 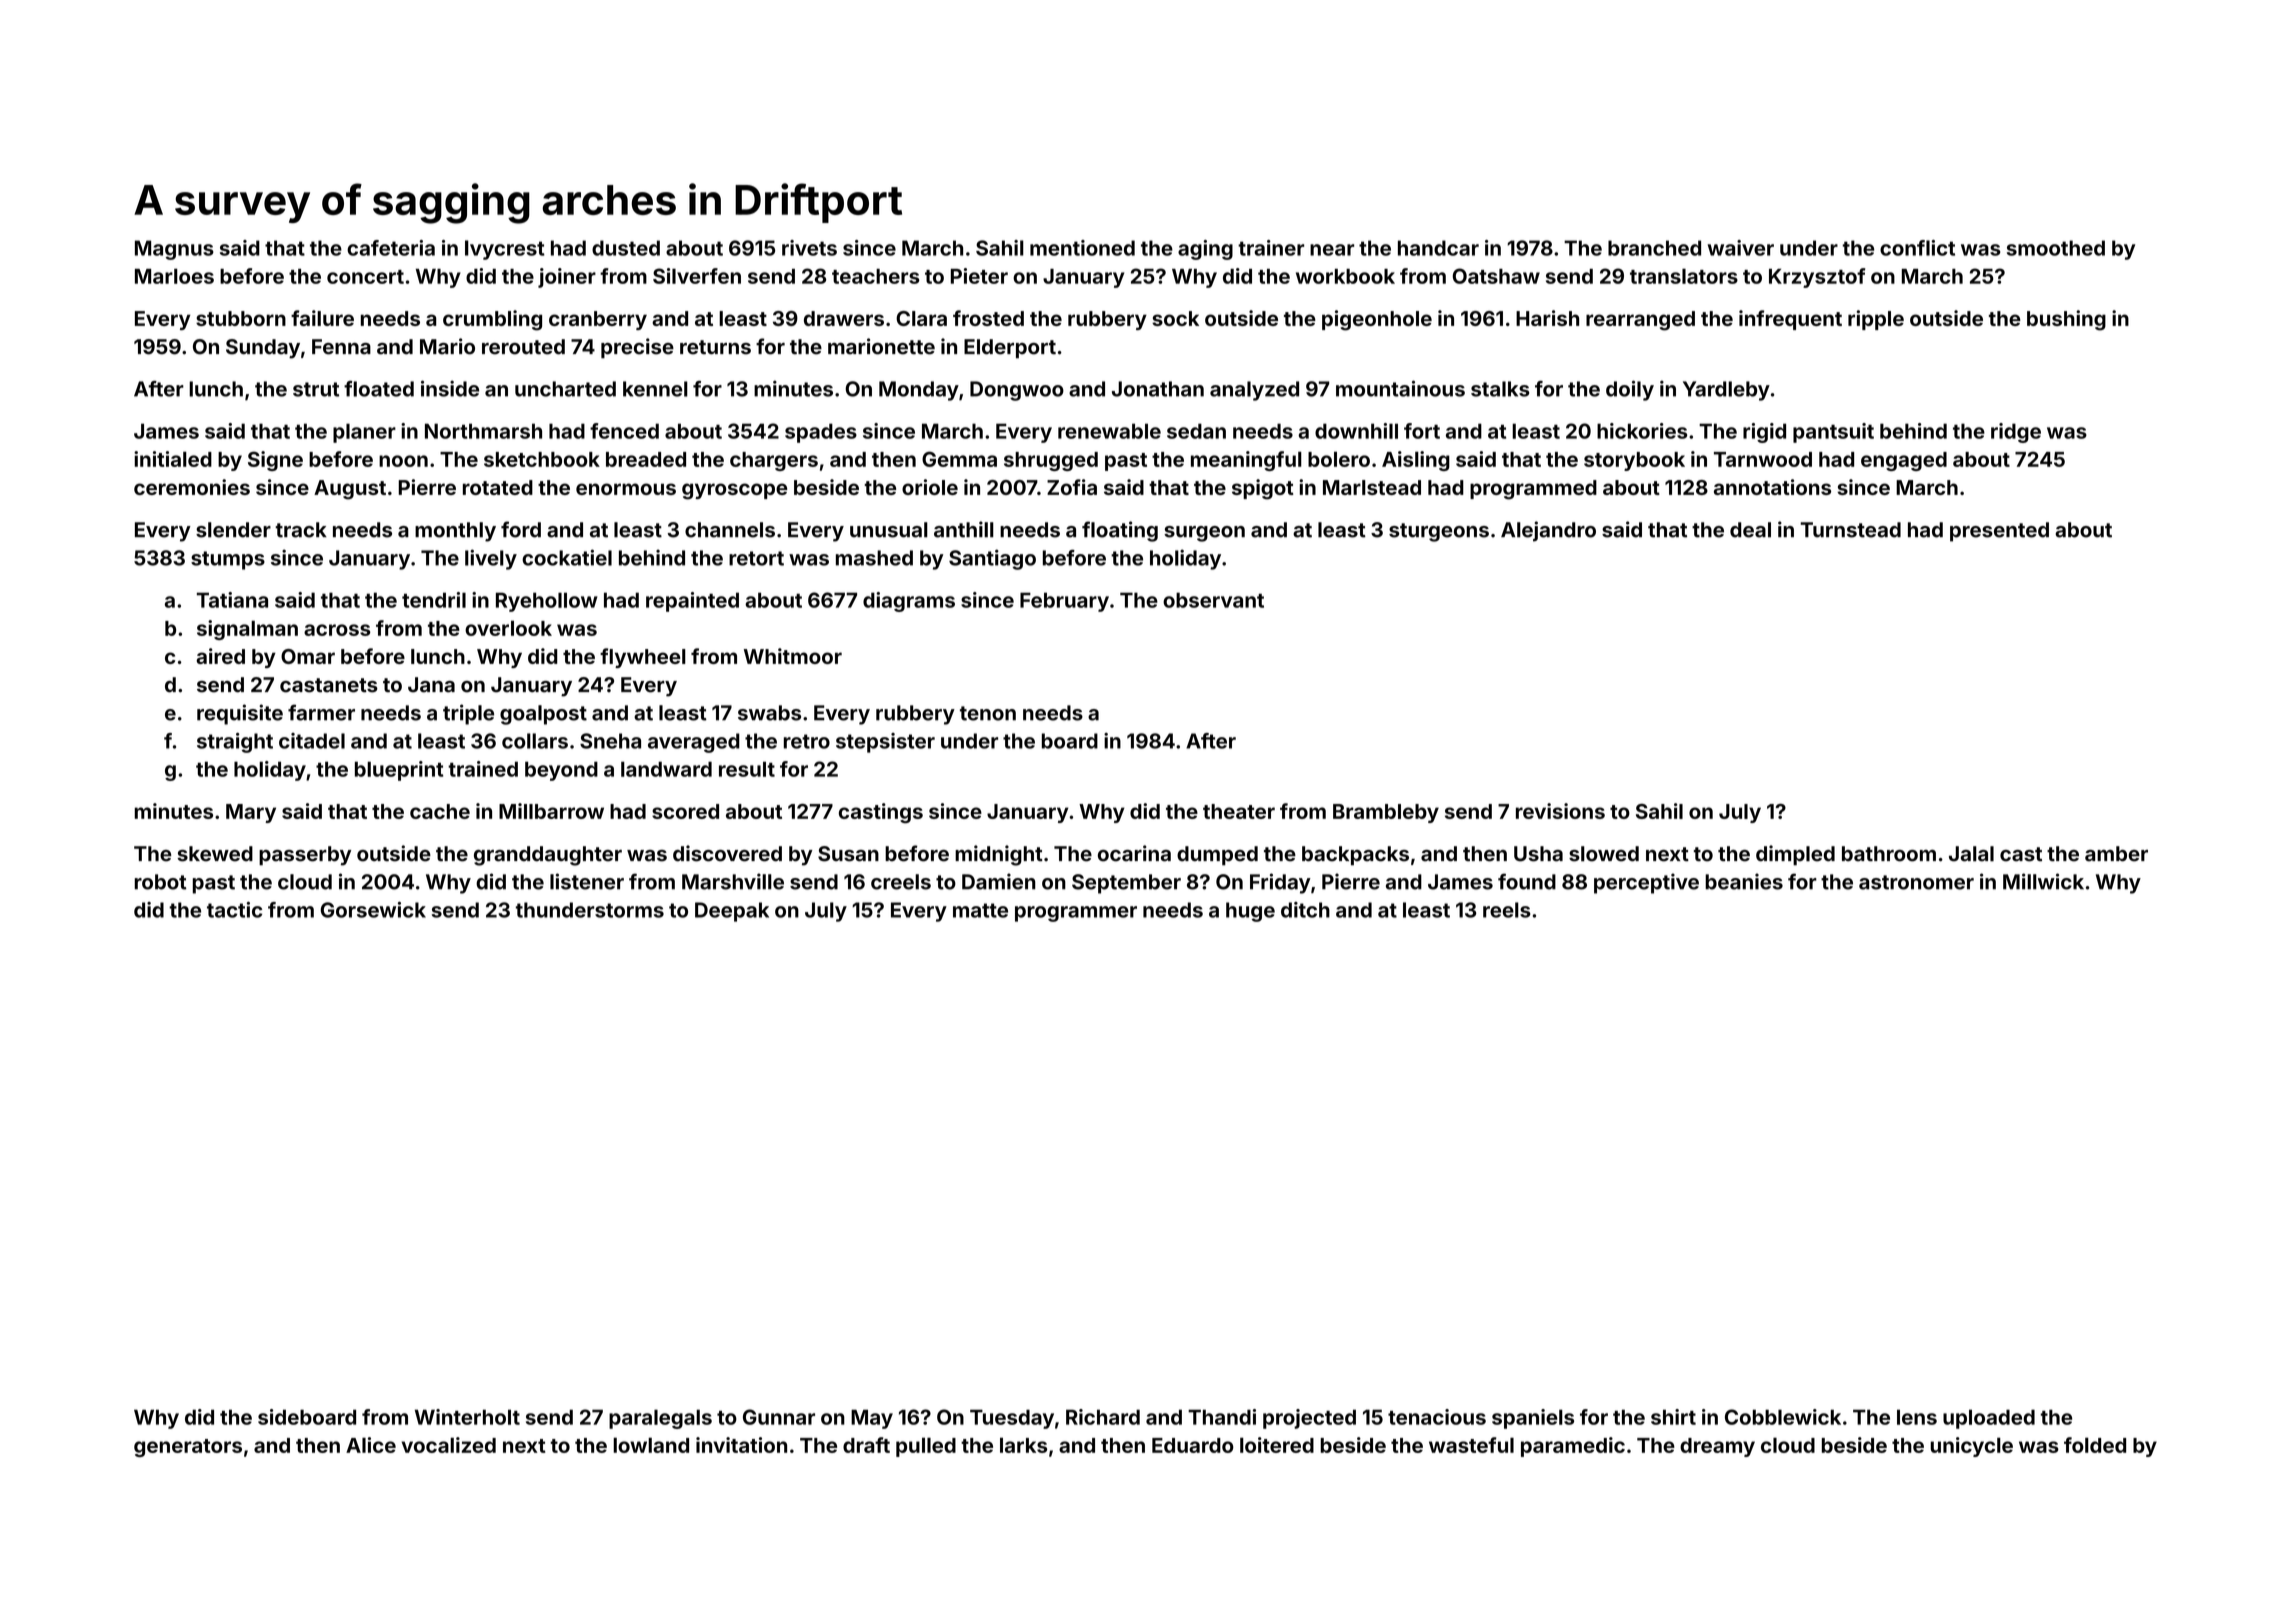 I want to click on Thandi, so click(x=1222, y=1417).
